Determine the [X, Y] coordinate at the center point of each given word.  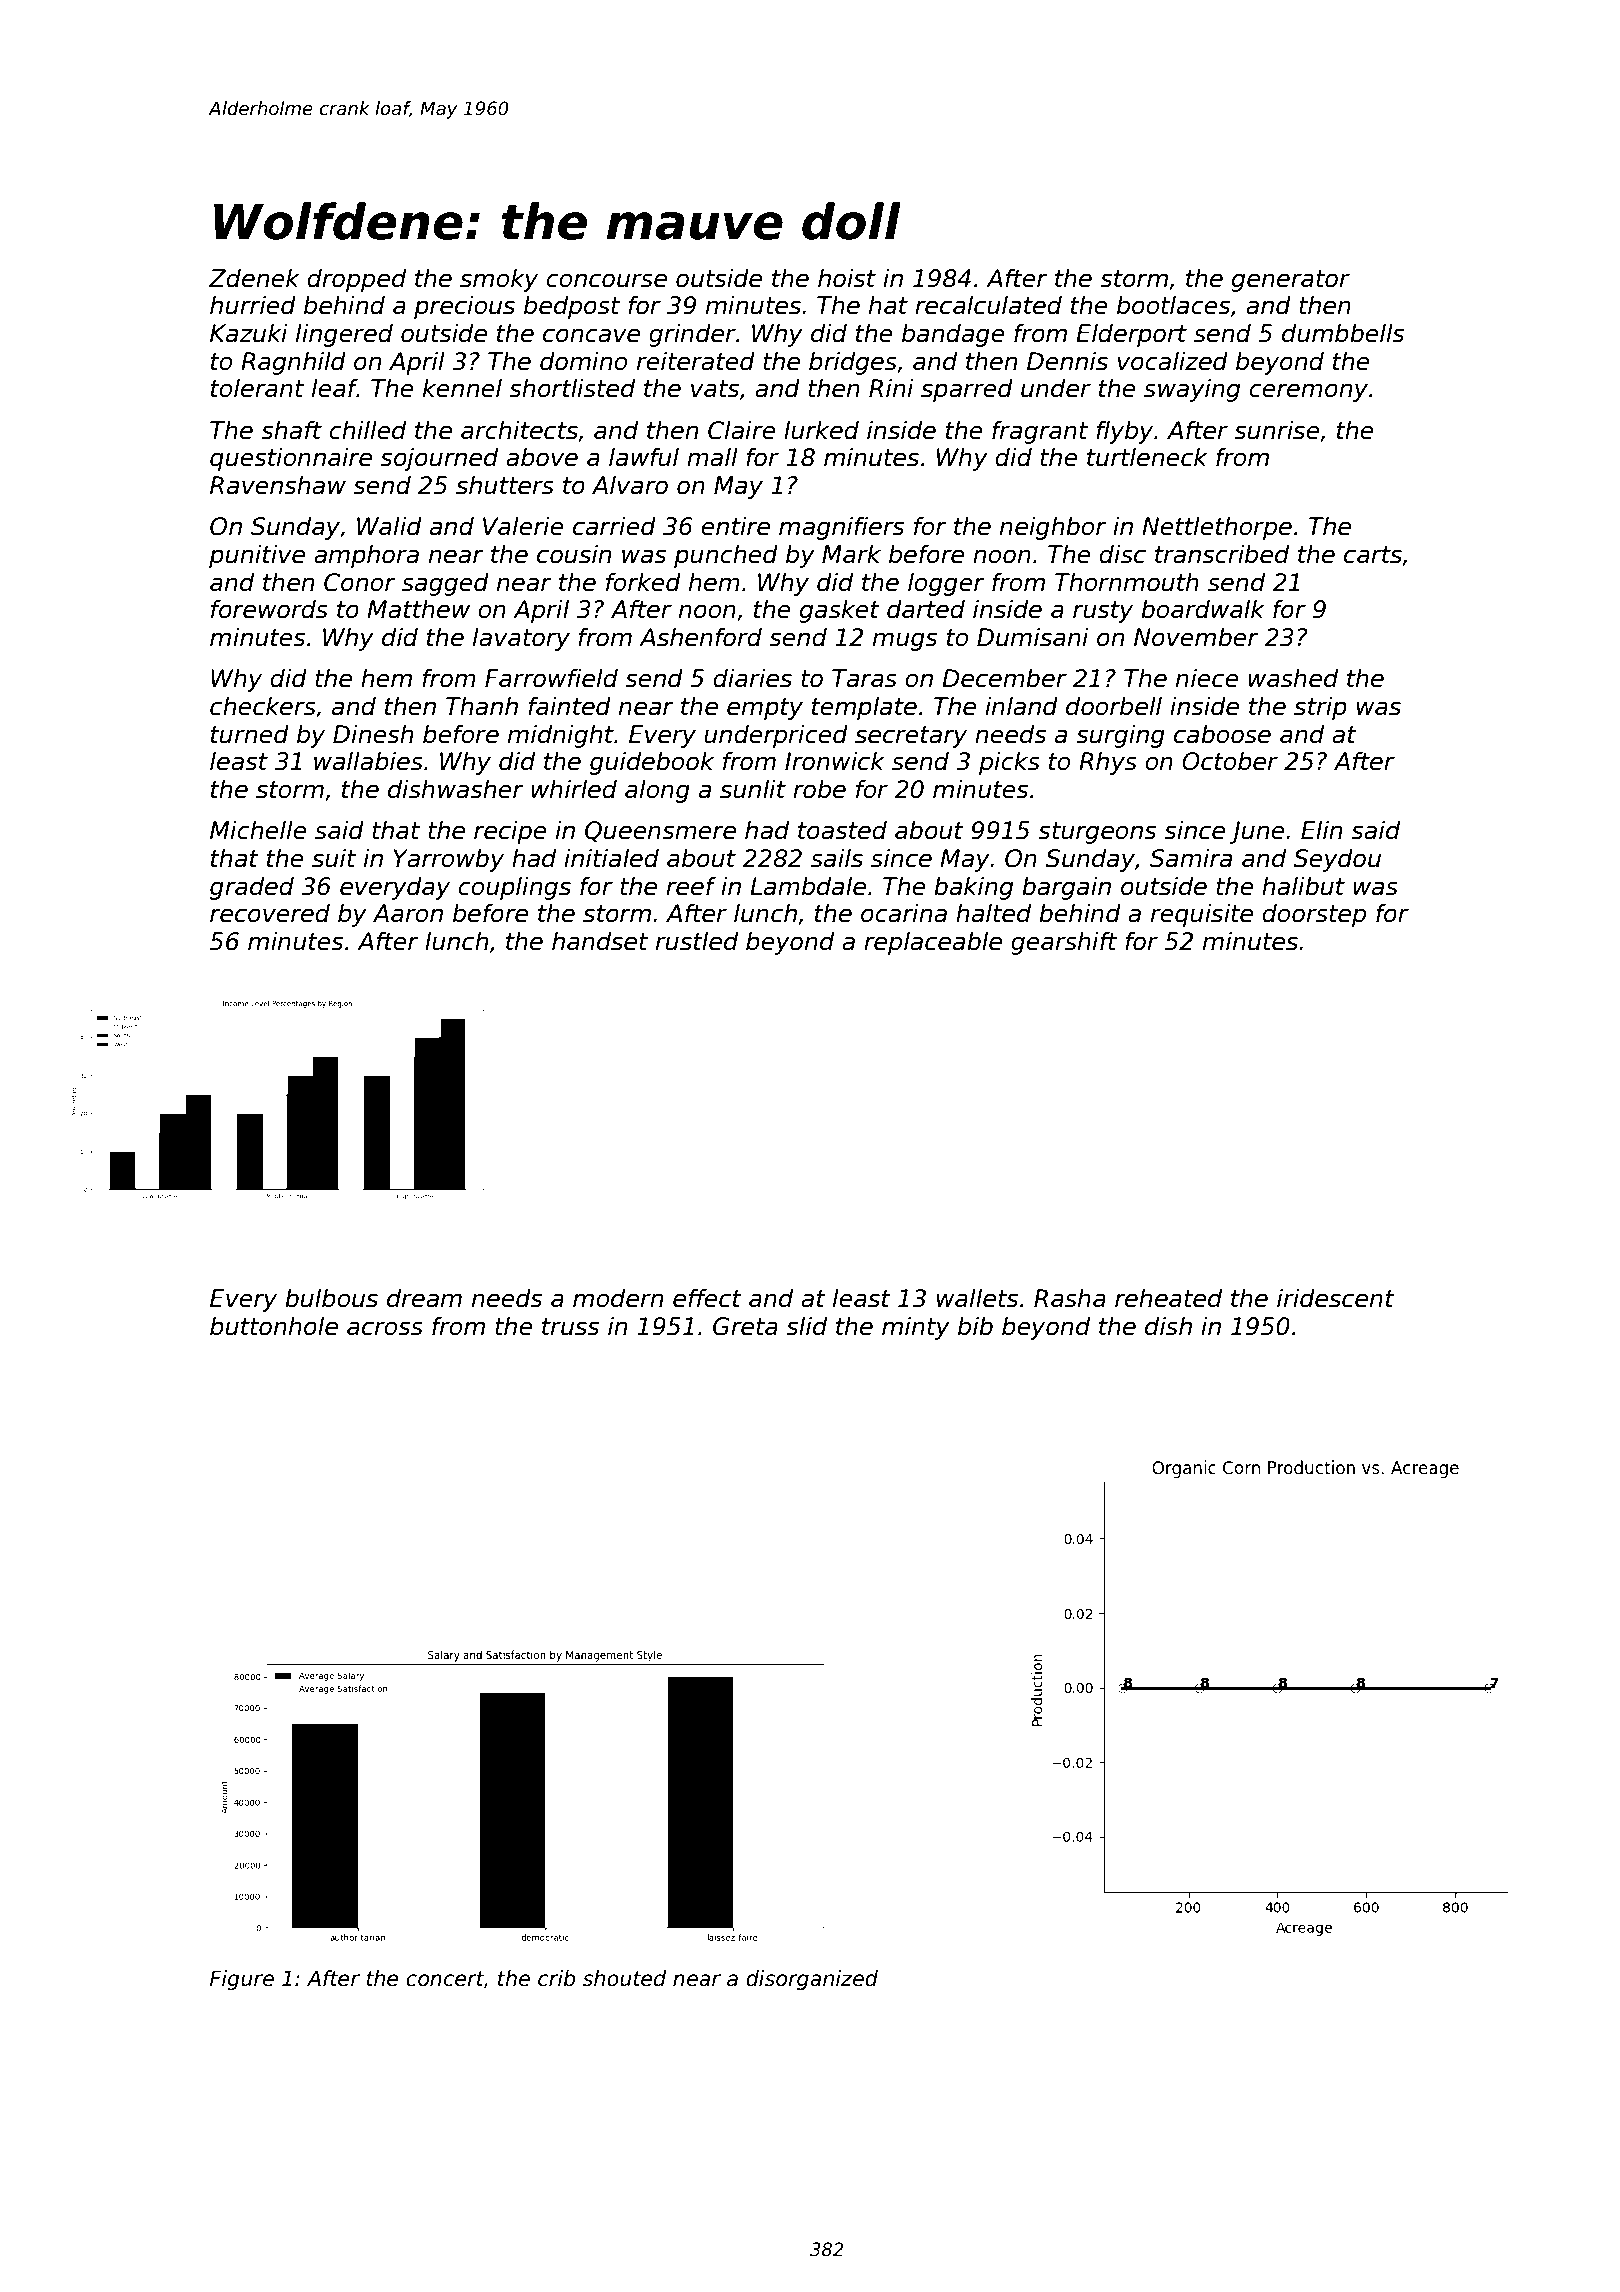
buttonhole [274, 1326]
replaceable [933, 943]
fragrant [1040, 432]
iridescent [1336, 1298]
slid [806, 1326]
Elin [1321, 829]
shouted [624, 1978]
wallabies [368, 761]
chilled [367, 430]
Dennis [1067, 361]
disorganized [812, 1980]
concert [445, 1979]
